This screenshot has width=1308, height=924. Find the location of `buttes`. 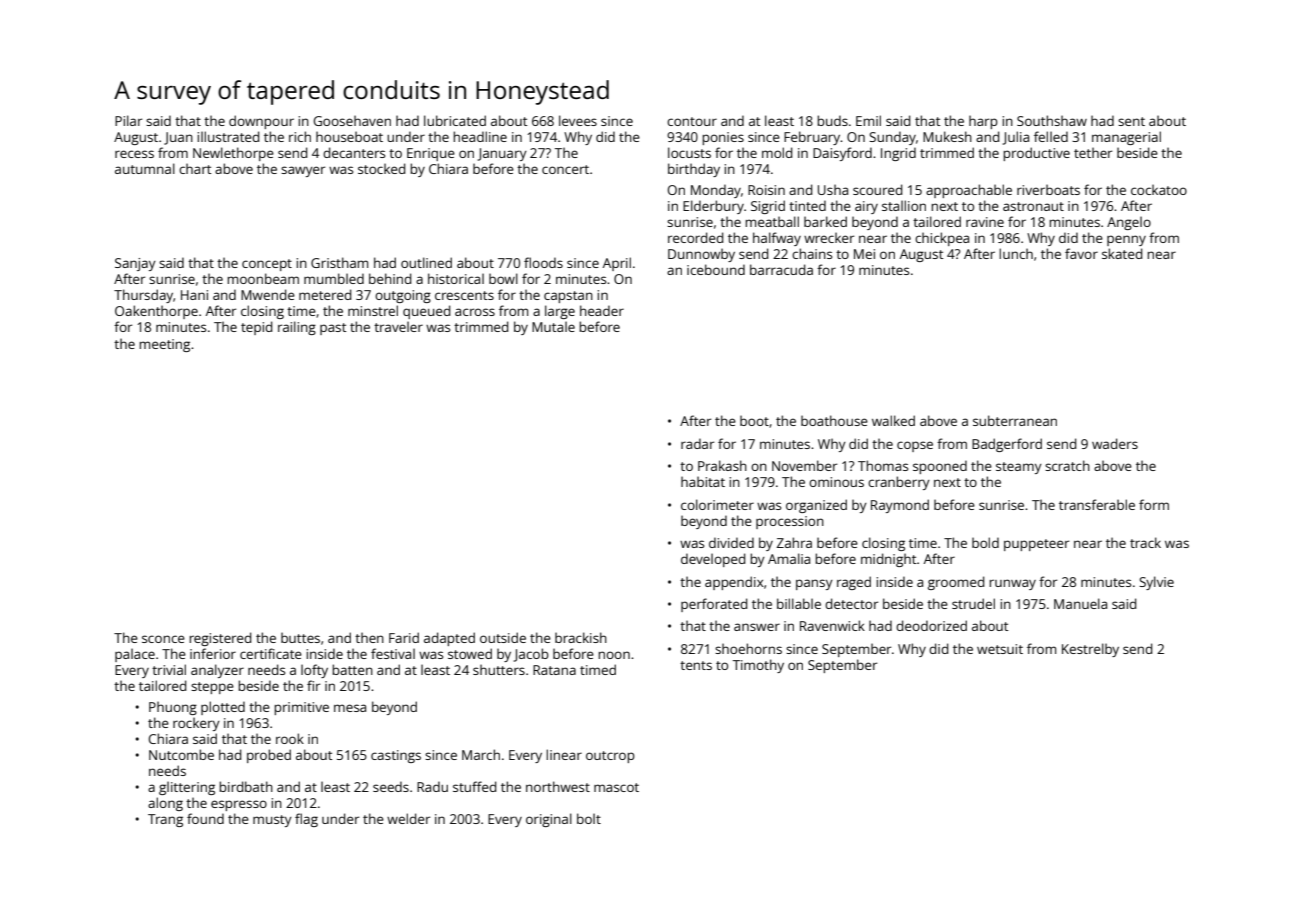

buttes is located at coordinates (300, 637).
